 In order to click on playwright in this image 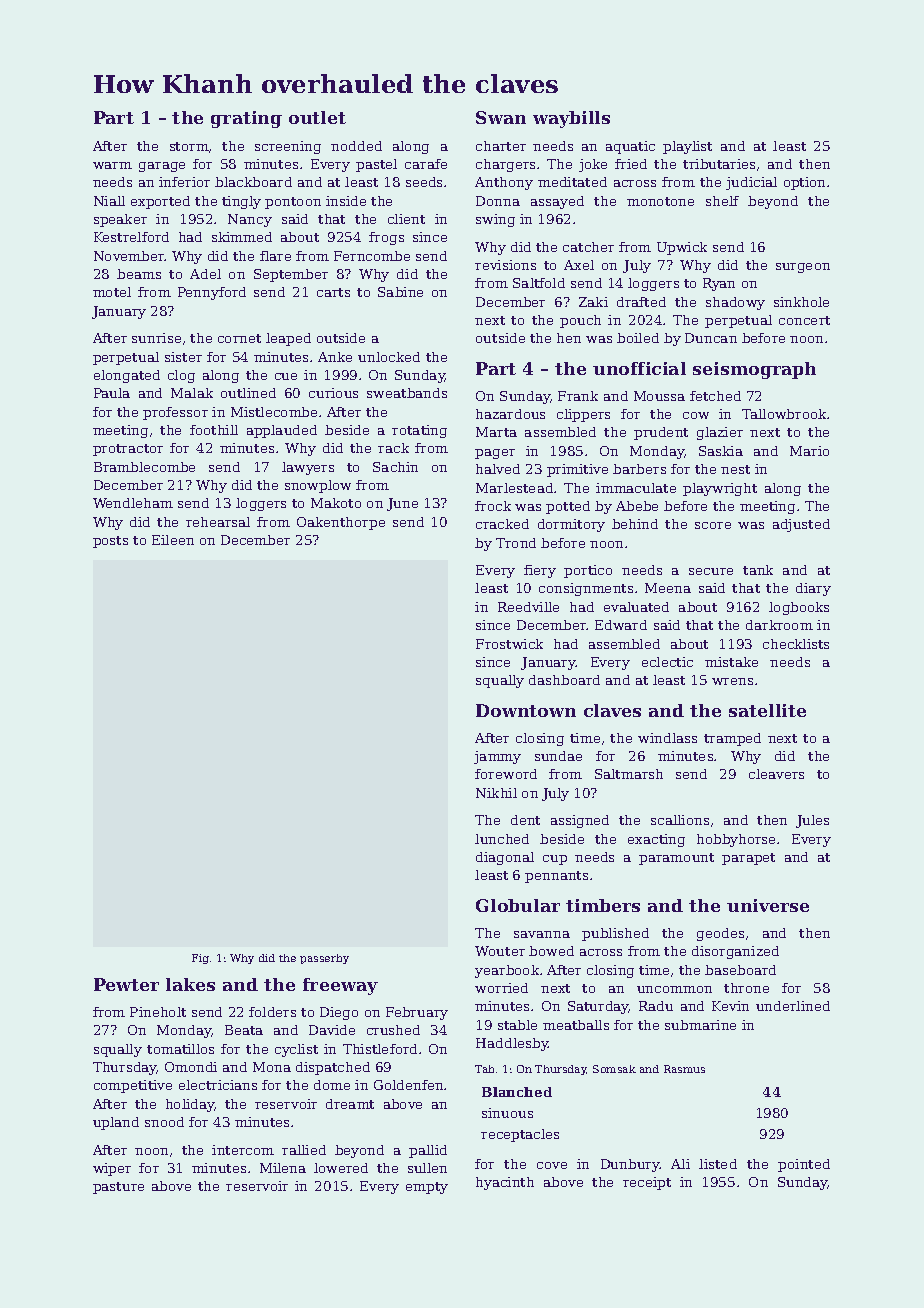, I will do `click(720, 489)`.
